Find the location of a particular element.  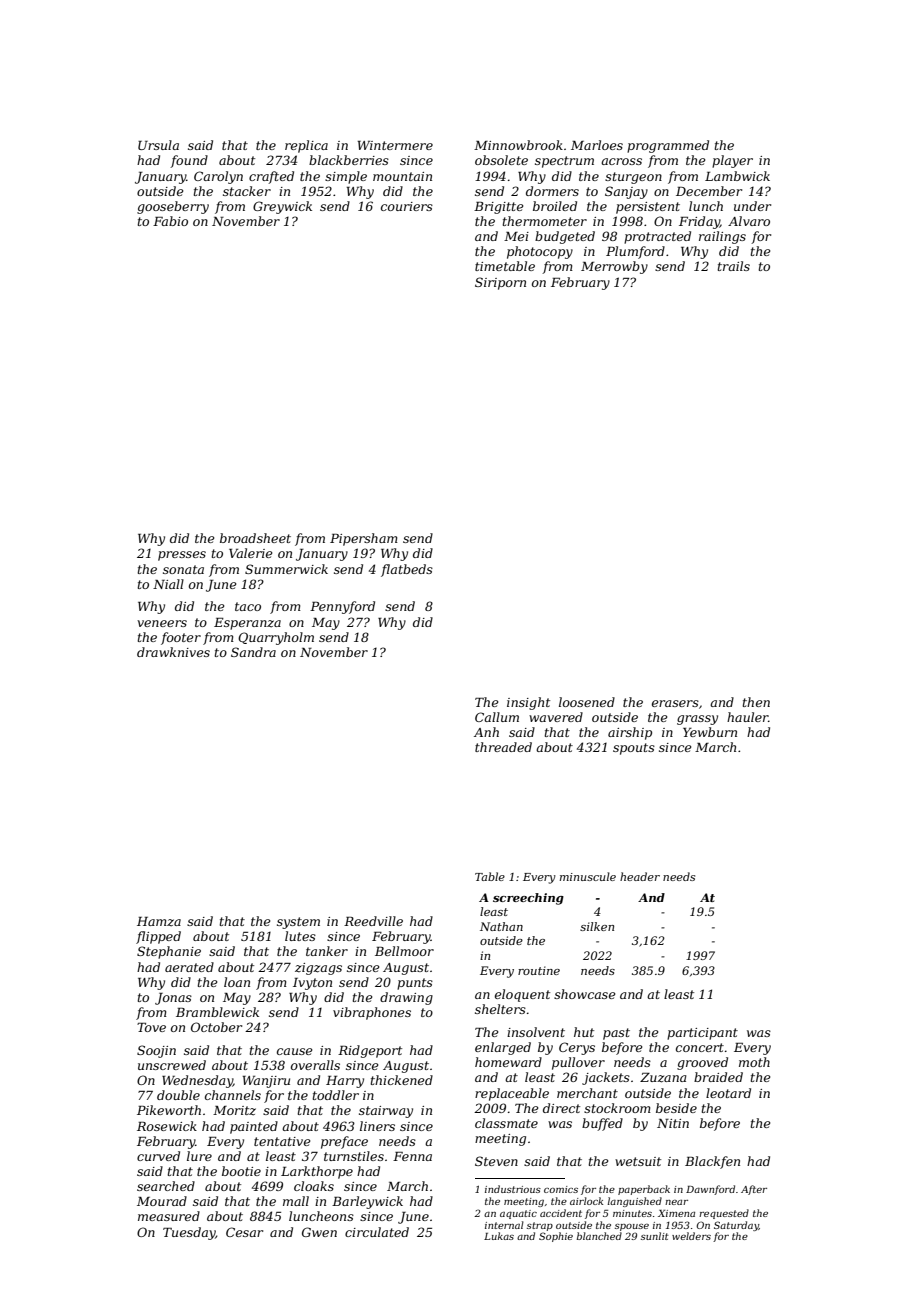

circulated is located at coordinates (377, 1232).
